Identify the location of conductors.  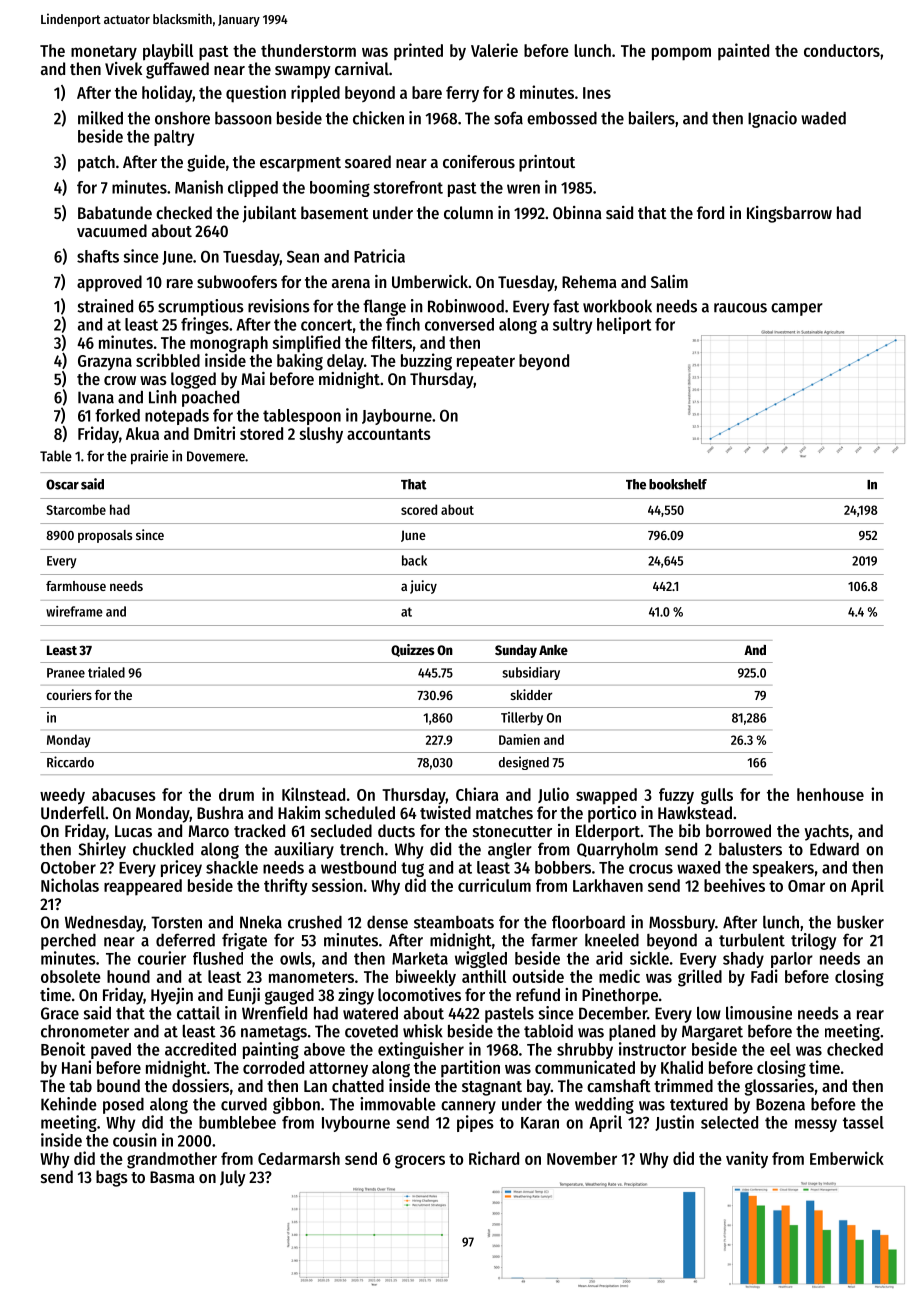
(842, 50).
